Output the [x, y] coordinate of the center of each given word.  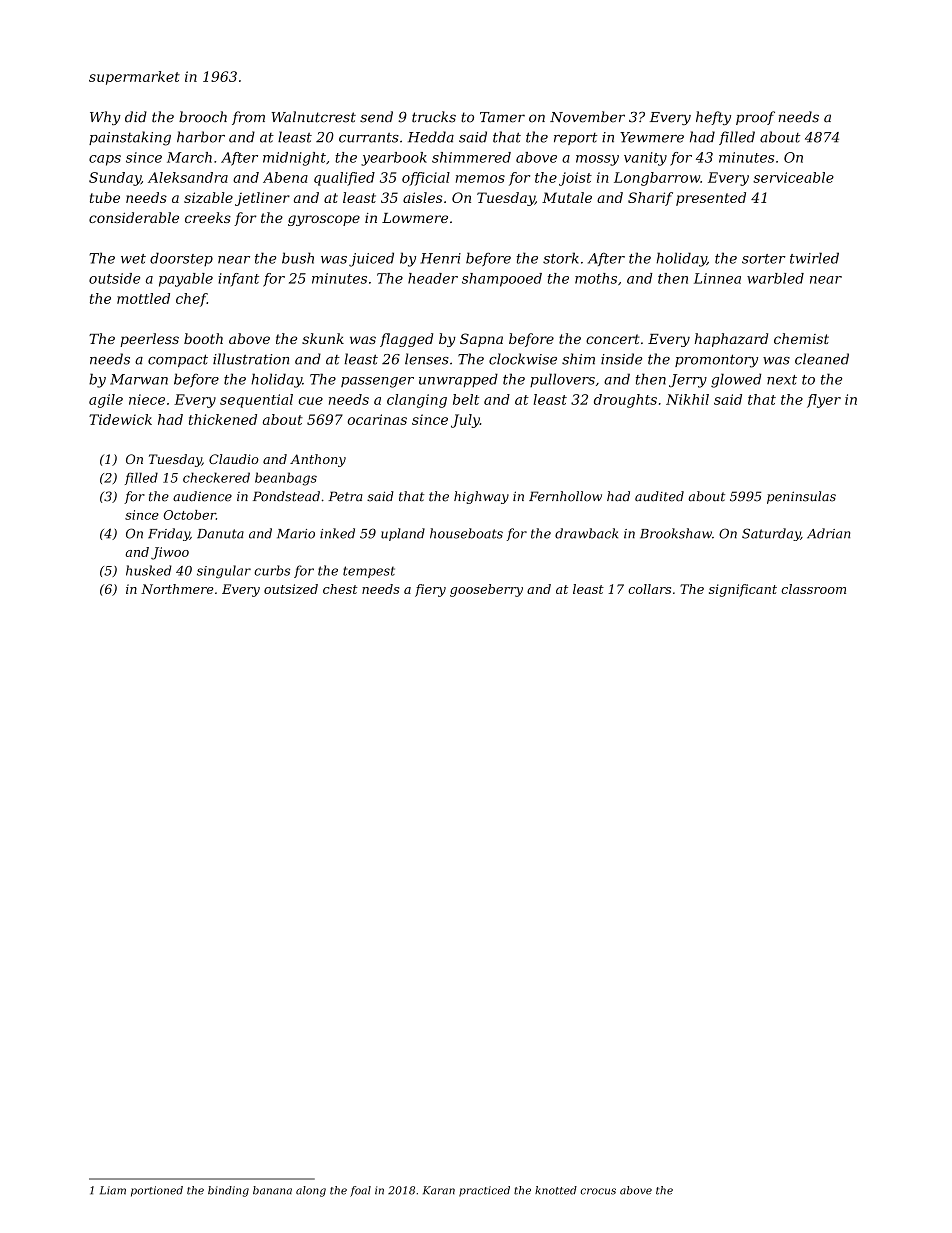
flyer [824, 401]
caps [105, 160]
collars [649, 589]
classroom [813, 589]
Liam [113, 1190]
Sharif [650, 199]
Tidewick [120, 419]
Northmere [177, 589]
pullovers [562, 380]
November [587, 117]
